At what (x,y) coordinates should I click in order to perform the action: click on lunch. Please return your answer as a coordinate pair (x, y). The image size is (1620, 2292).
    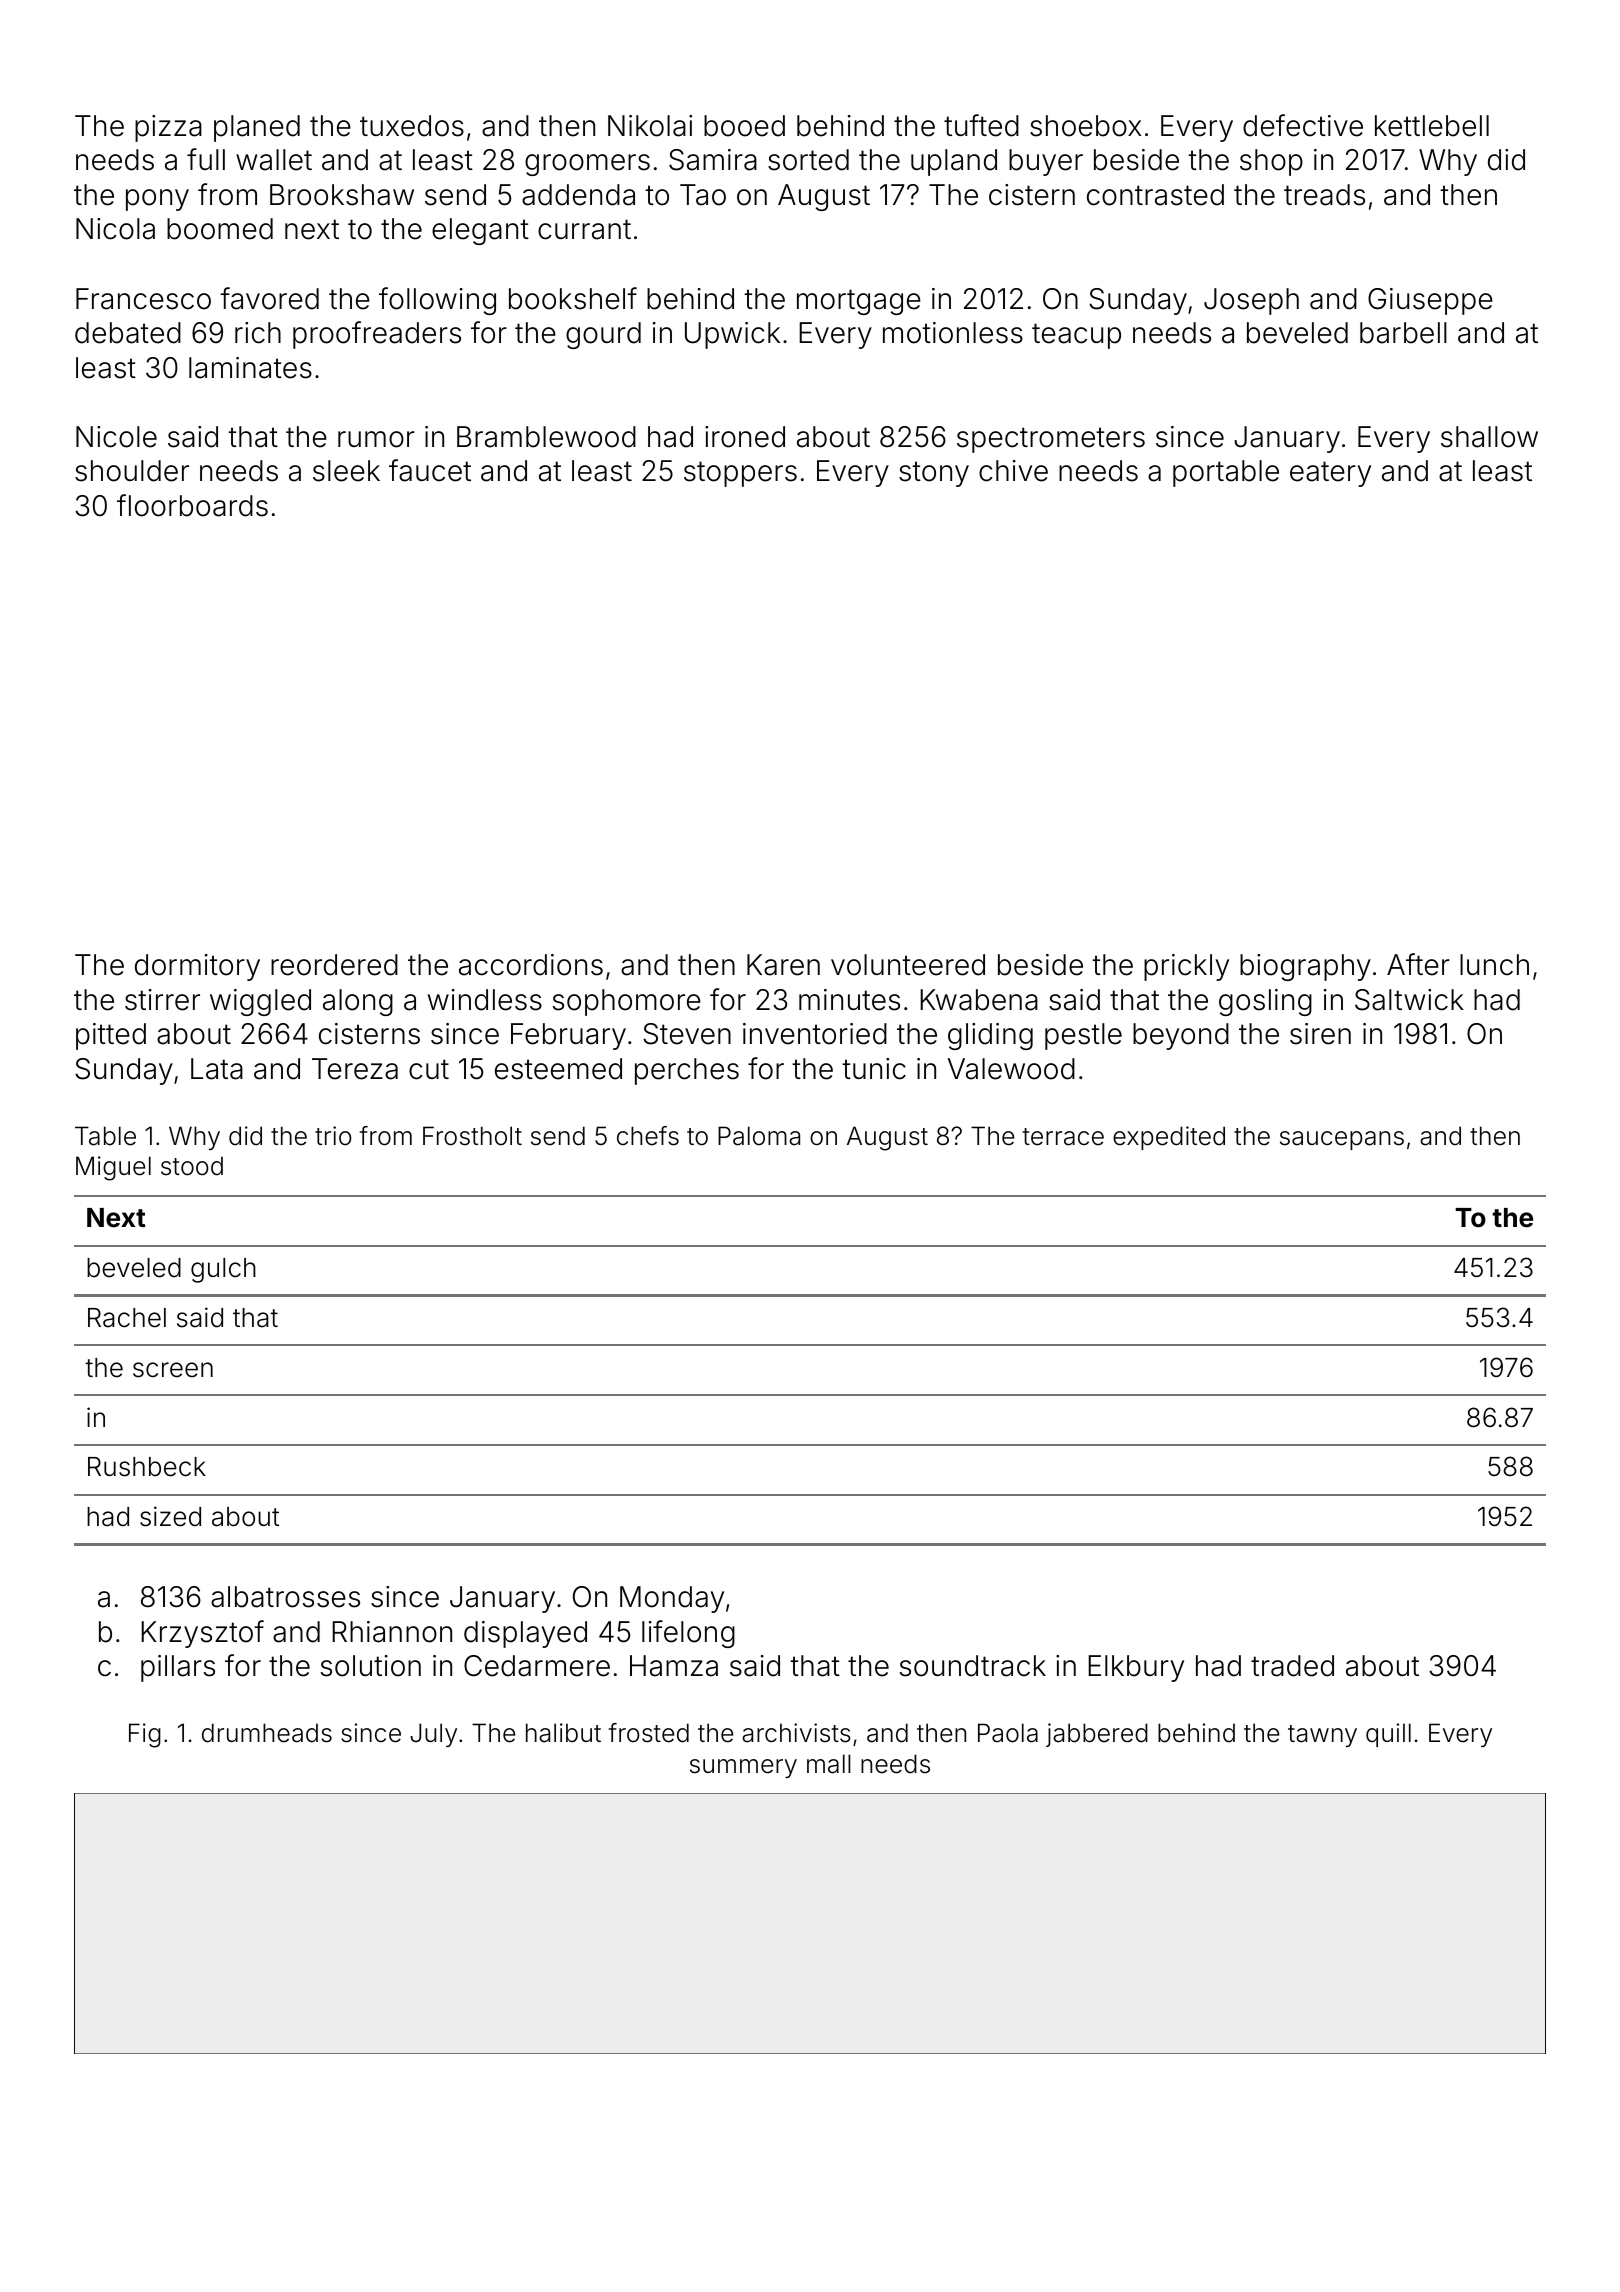
    Looking at the image, I should click on (1494, 965).
